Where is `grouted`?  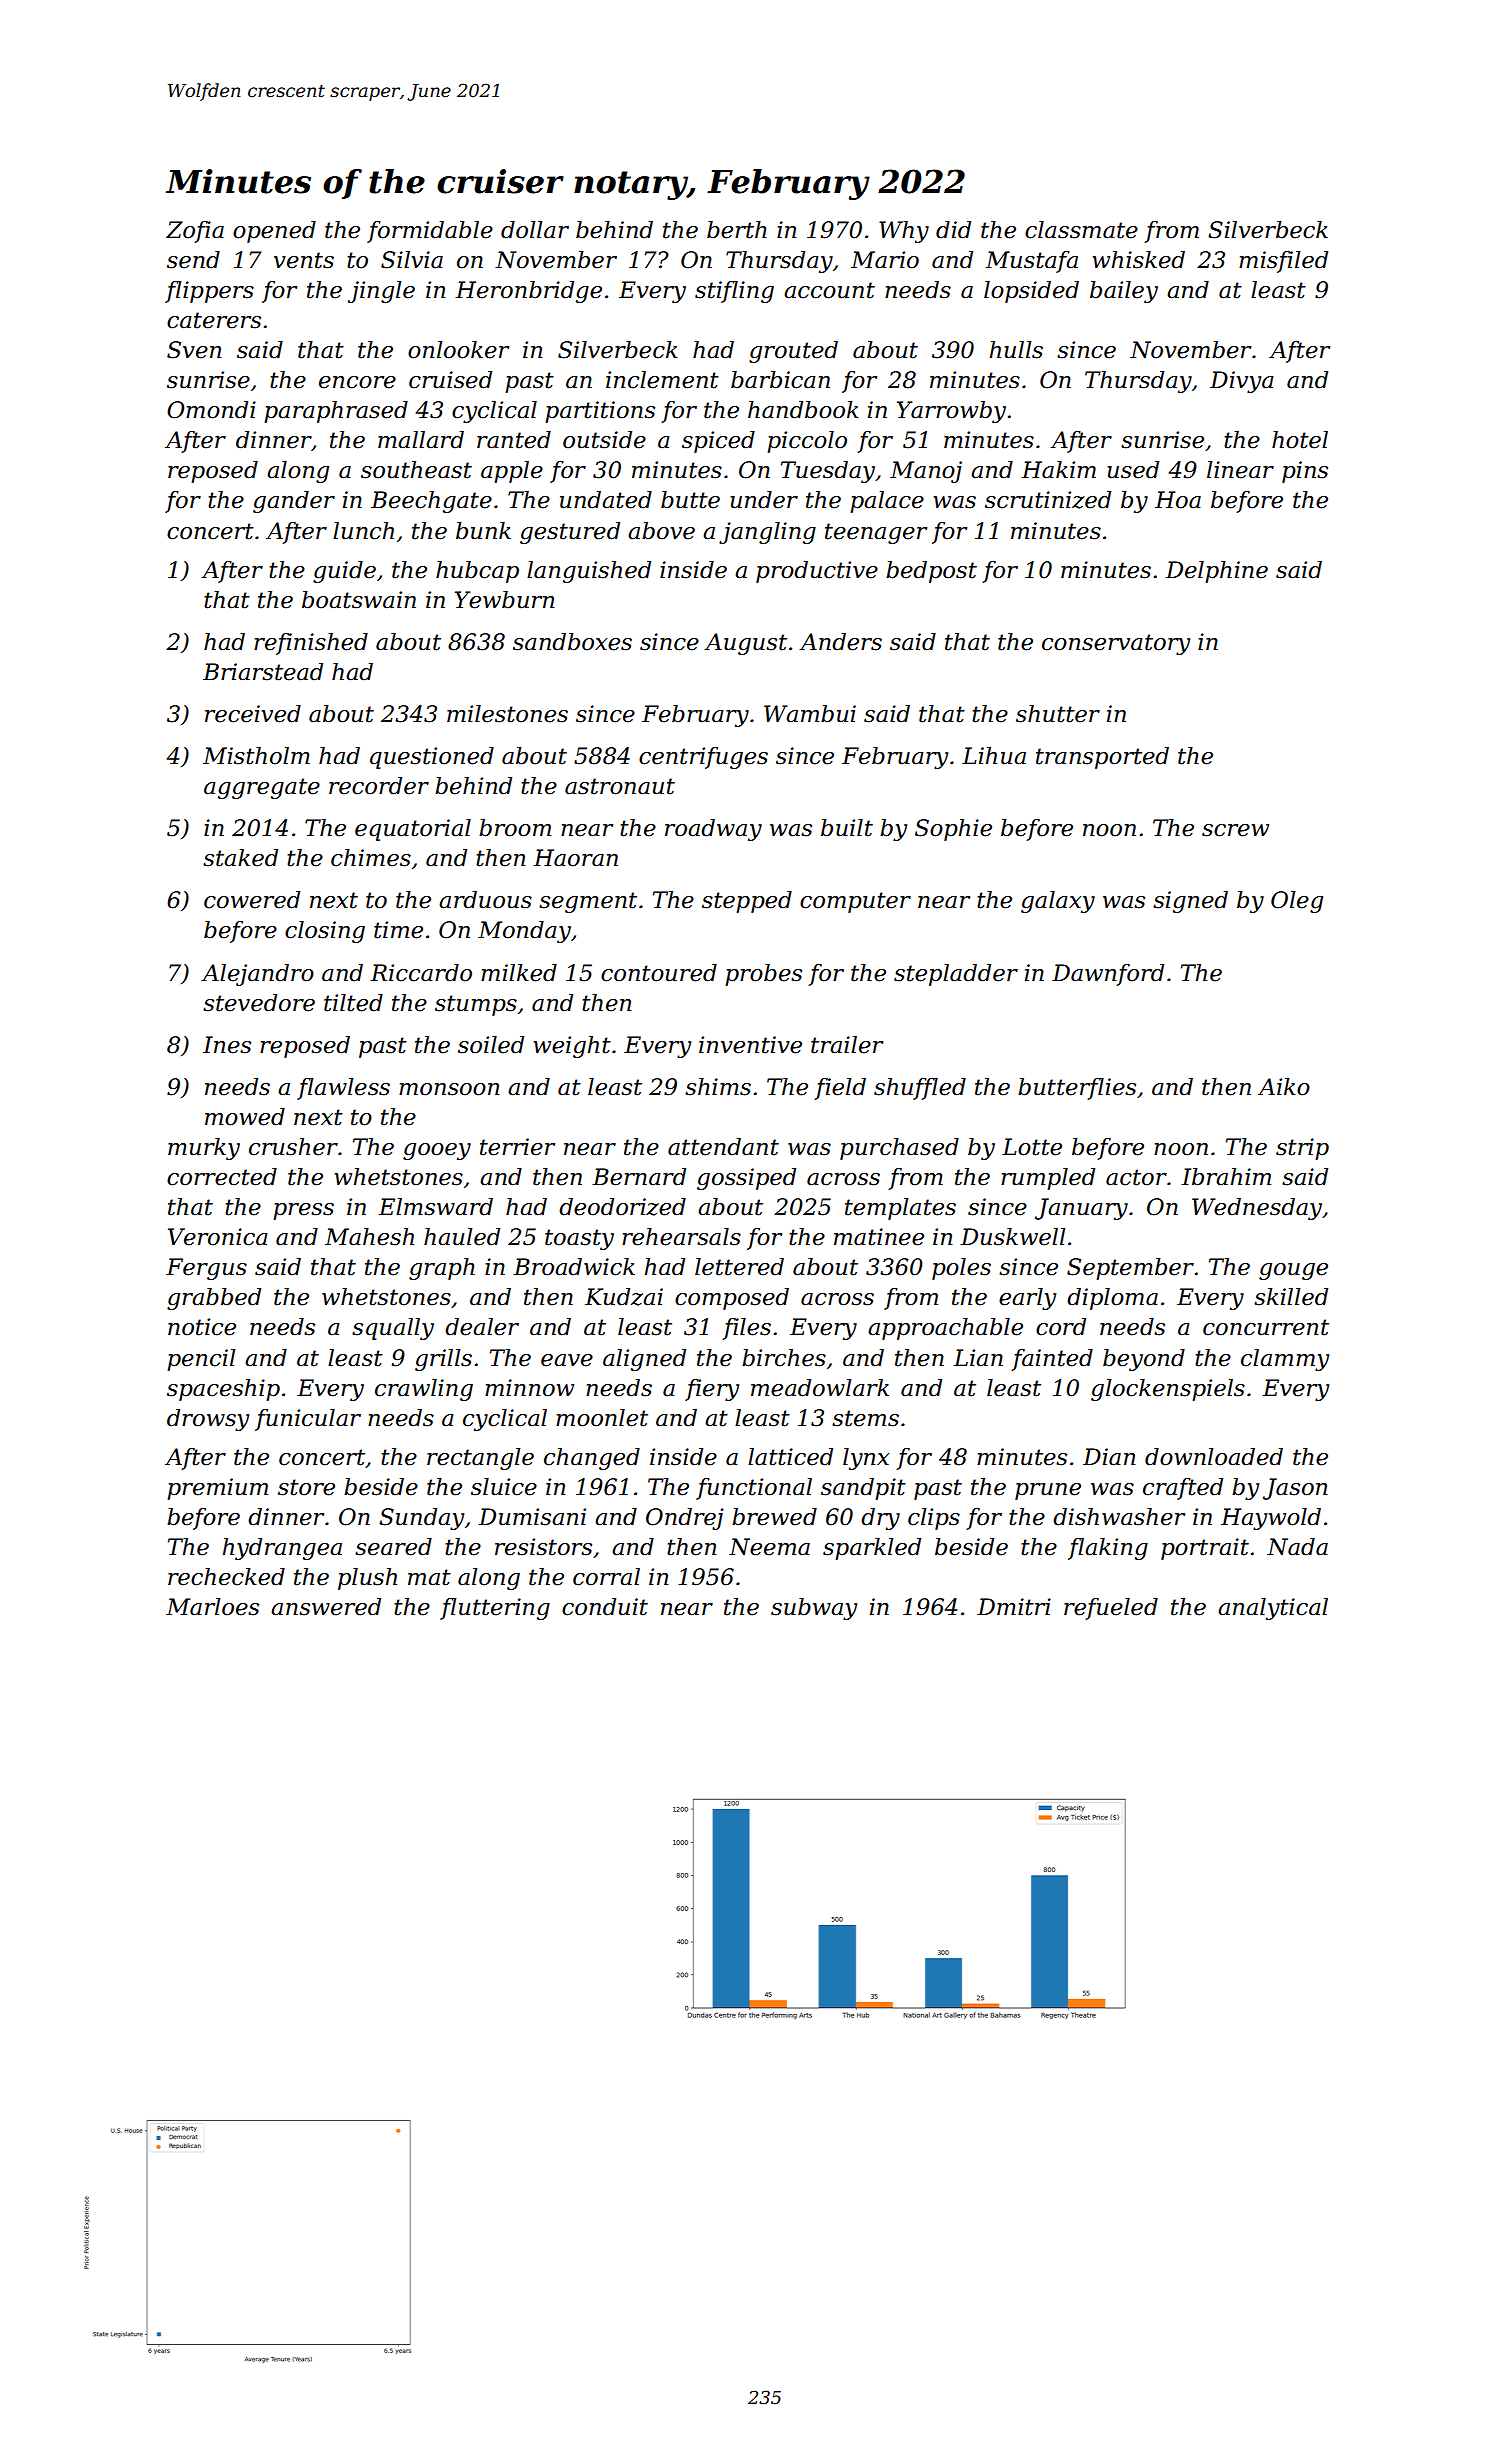 grouted is located at coordinates (793, 352).
